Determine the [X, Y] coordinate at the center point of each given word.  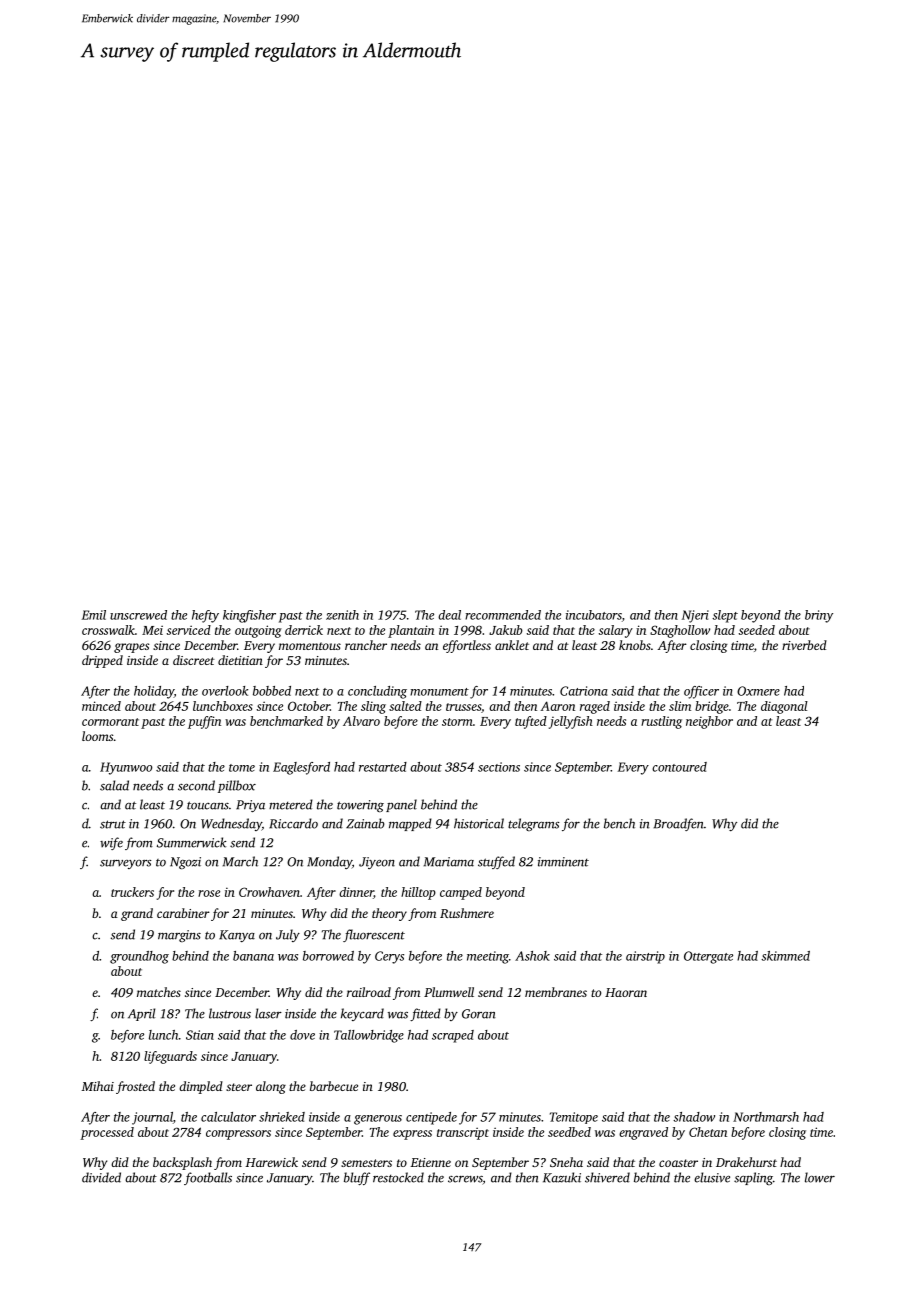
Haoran [626, 992]
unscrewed [138, 615]
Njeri [695, 616]
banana [253, 956]
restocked [398, 1177]
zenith [342, 615]
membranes [556, 992]
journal [152, 1118]
